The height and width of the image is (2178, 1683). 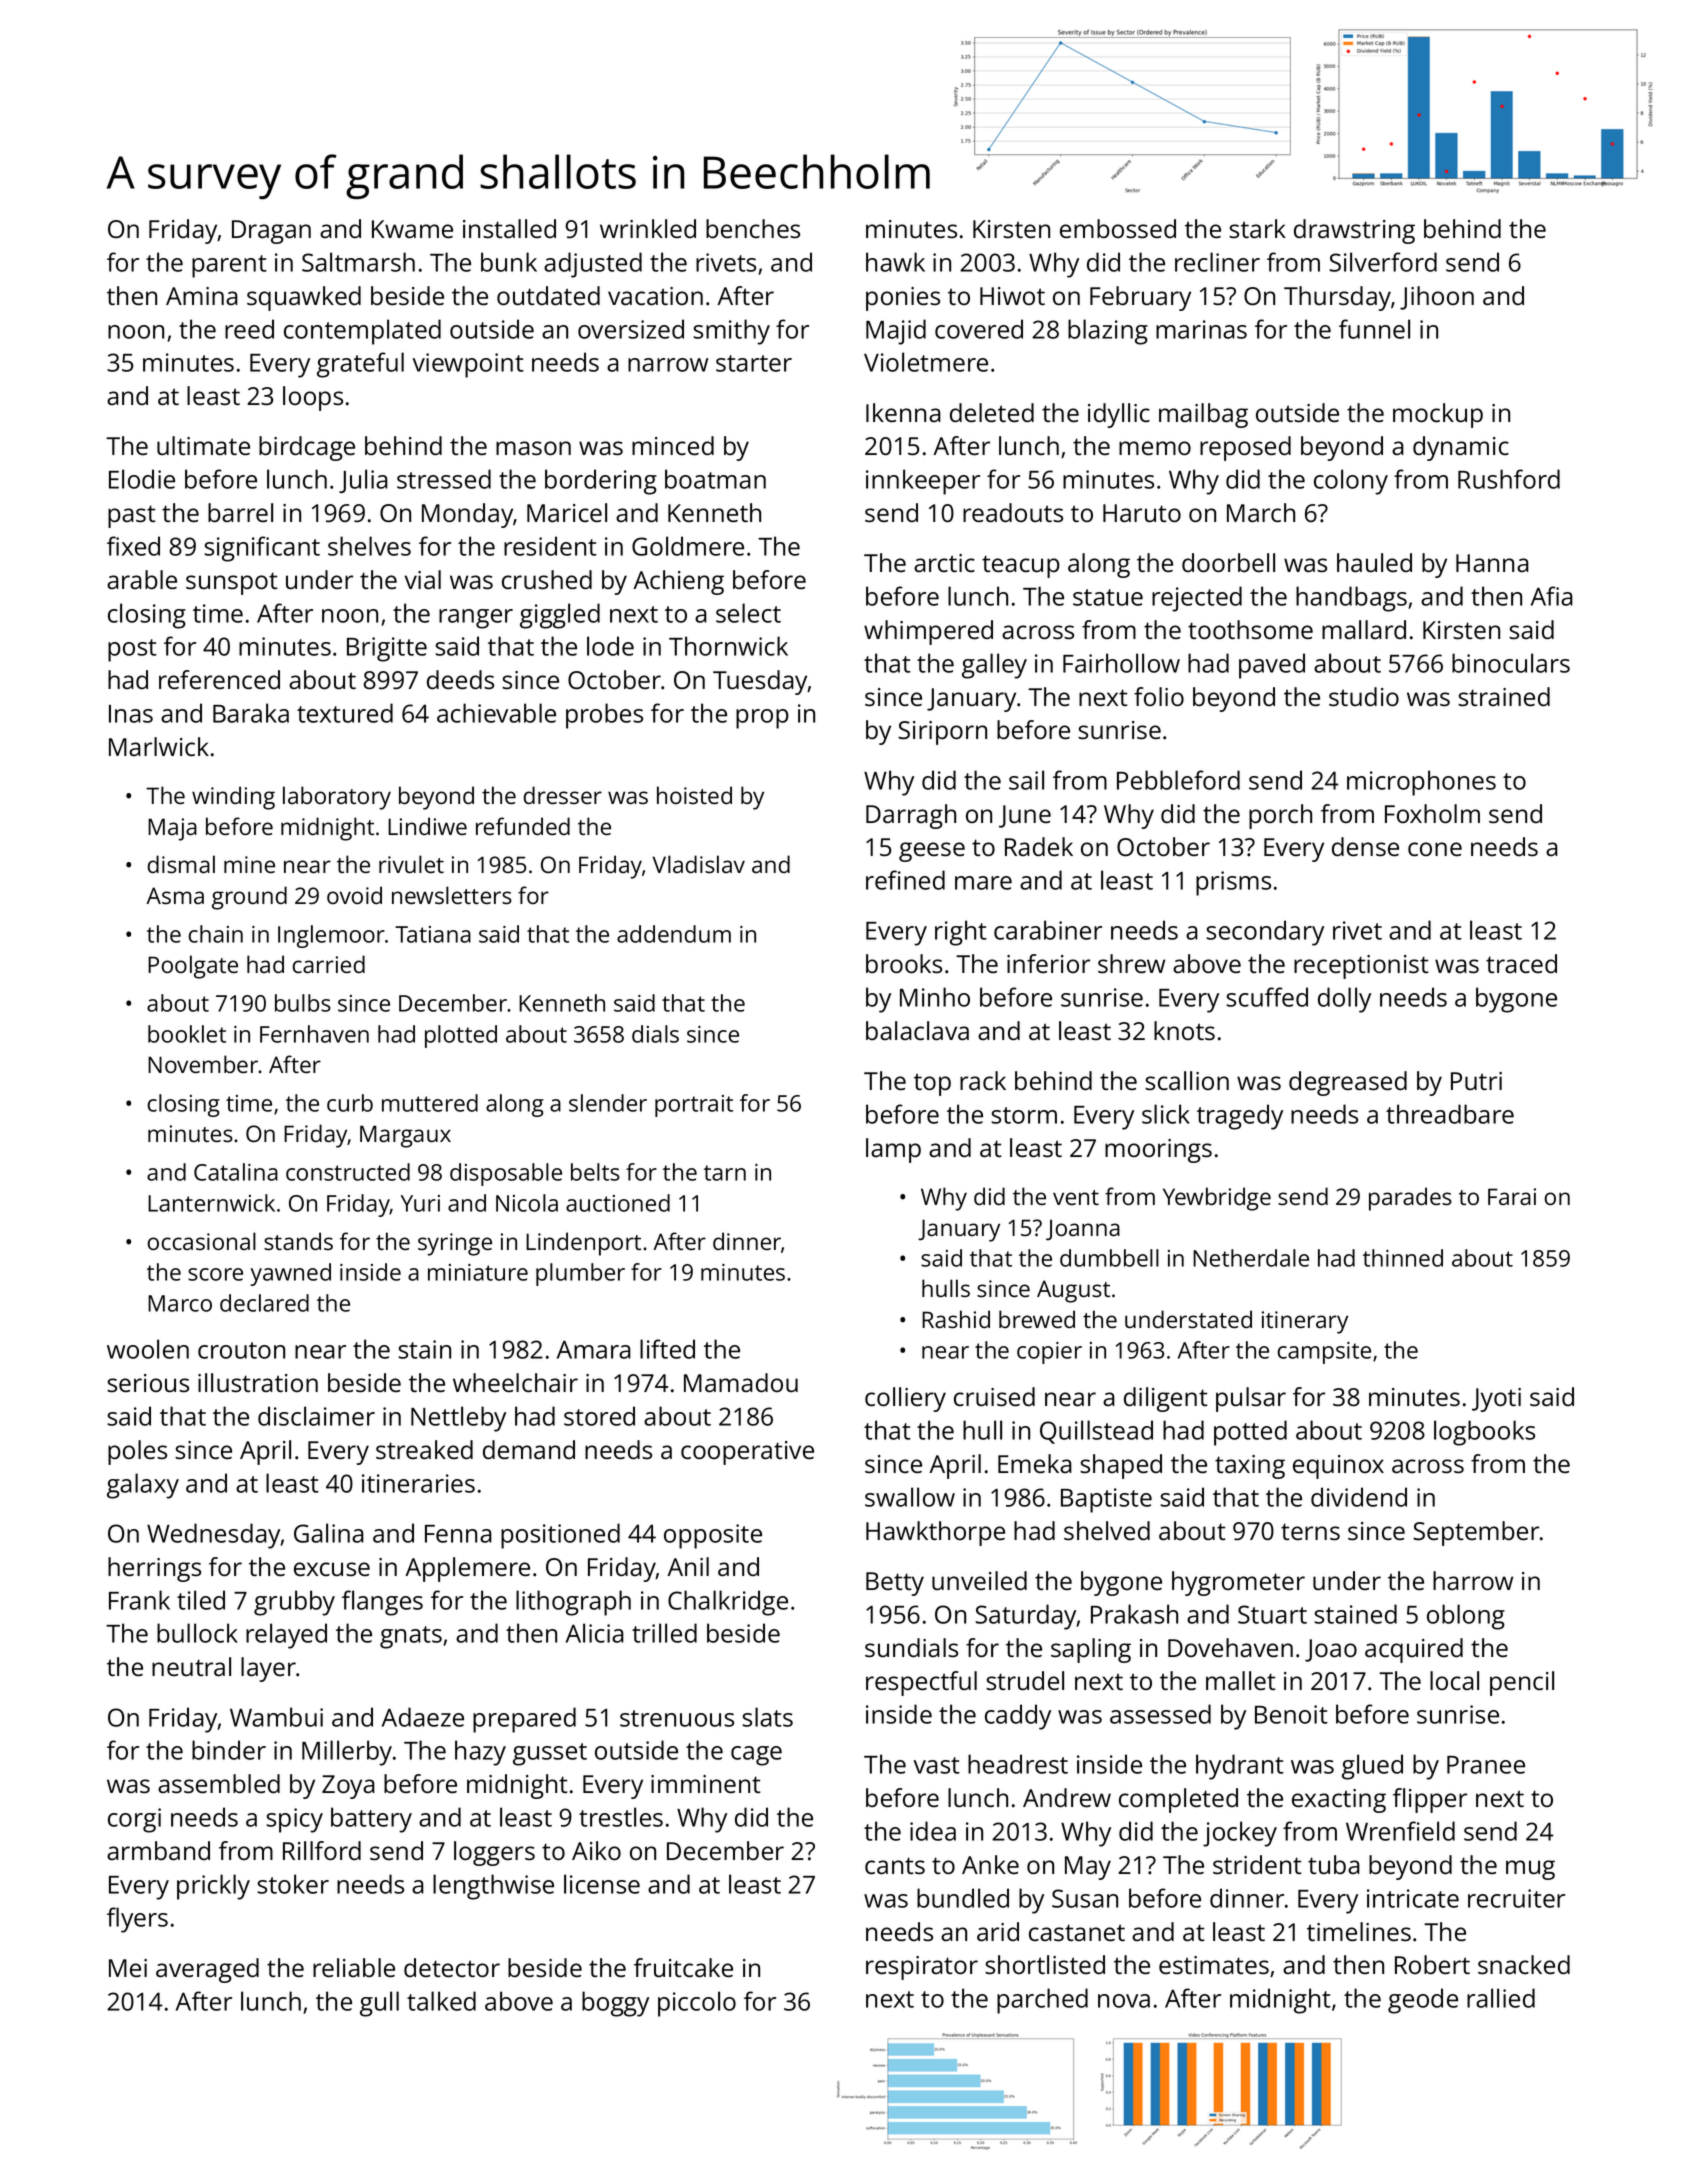 I want to click on Frank, so click(x=139, y=1600).
